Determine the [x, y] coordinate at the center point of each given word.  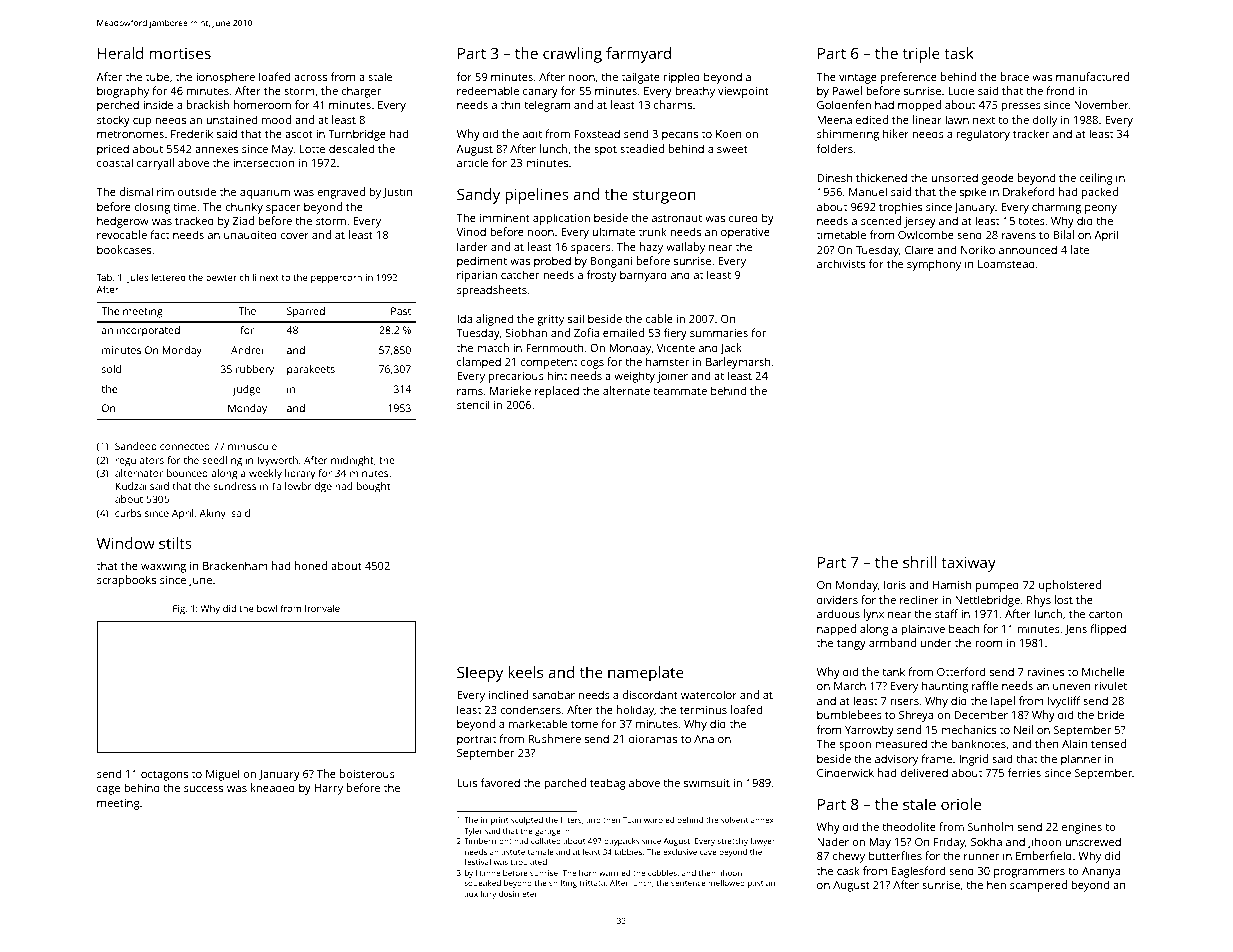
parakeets [311, 370]
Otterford [961, 671]
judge [247, 390]
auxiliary [480, 895]
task [959, 53]
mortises [180, 53]
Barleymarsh [738, 363]
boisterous [367, 773]
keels [525, 672]
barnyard [643, 276]
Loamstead [1006, 263]
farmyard [638, 55]
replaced [557, 392]
